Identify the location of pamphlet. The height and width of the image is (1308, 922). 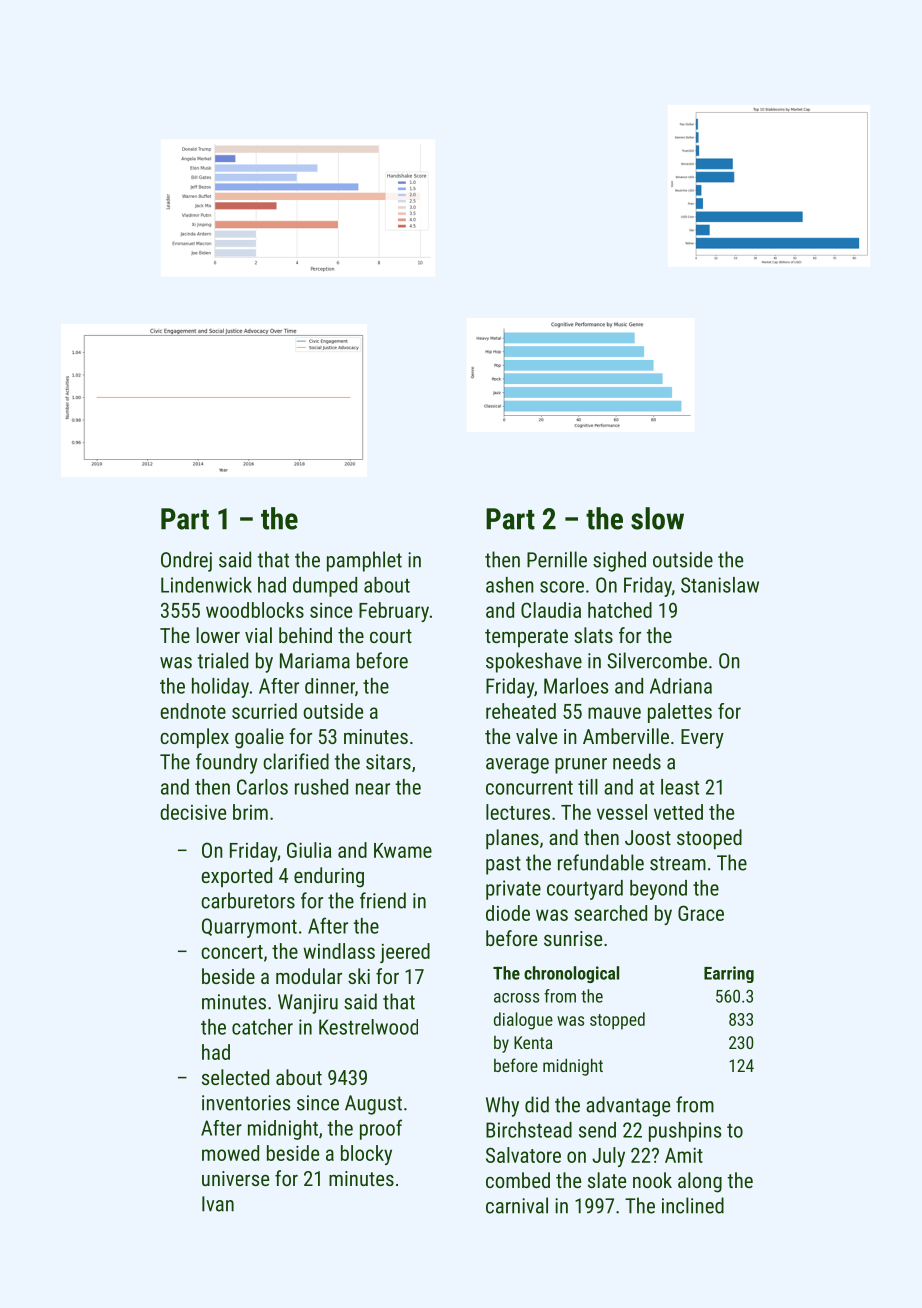
(364, 561).
